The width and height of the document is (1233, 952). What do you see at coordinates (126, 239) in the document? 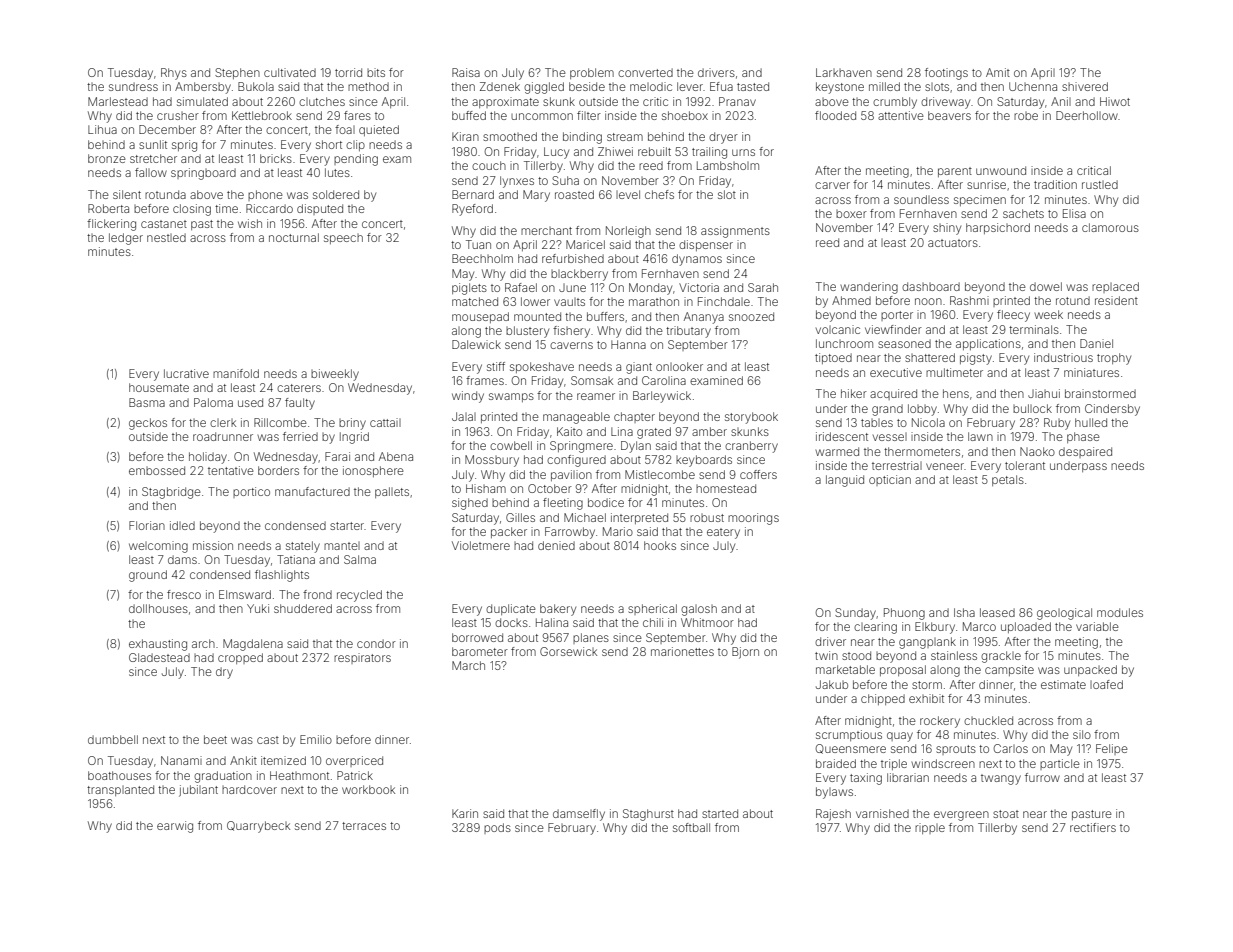
I see `ledger` at bounding box center [126, 239].
